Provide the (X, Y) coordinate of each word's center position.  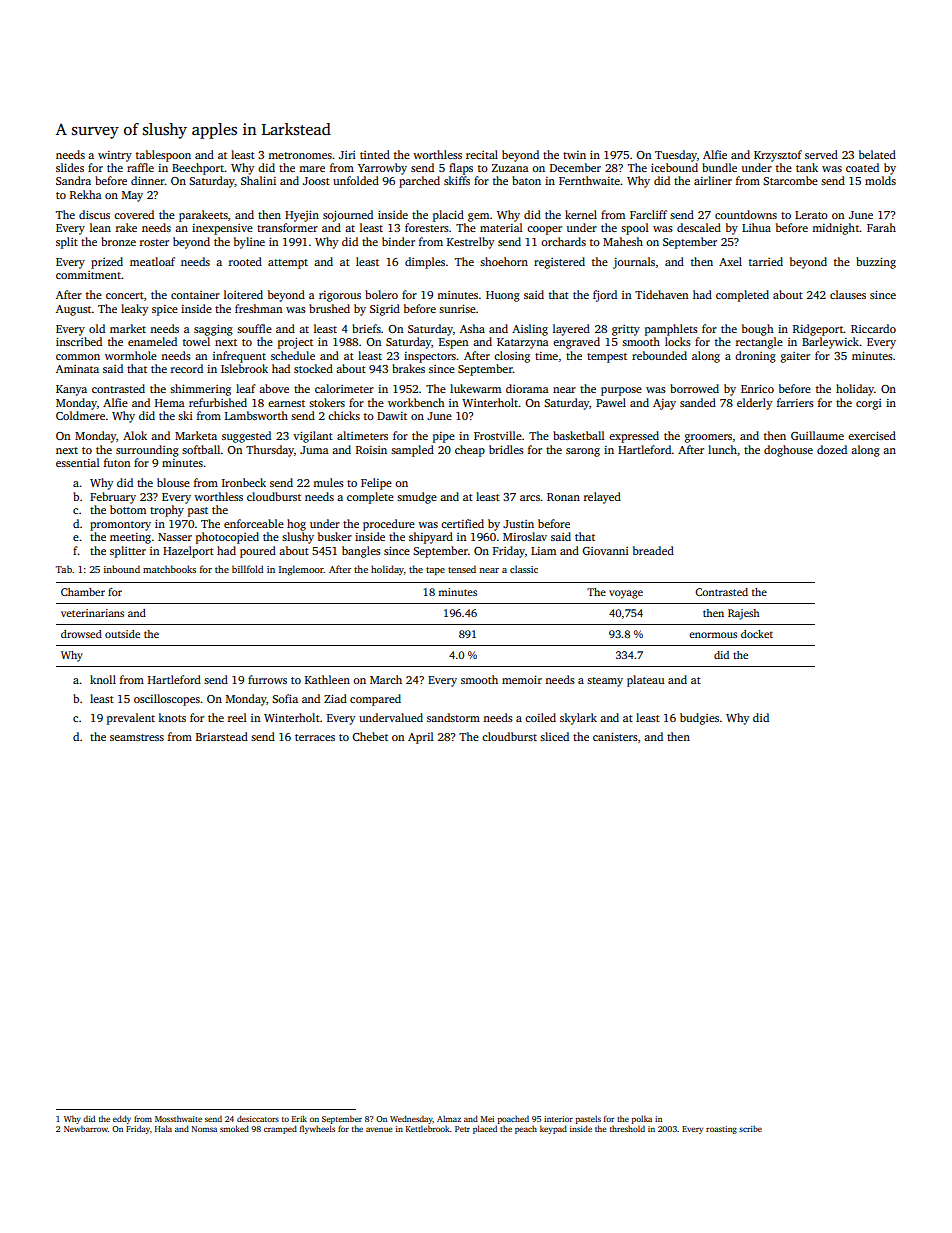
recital (482, 154)
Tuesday (676, 156)
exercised (872, 435)
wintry (115, 156)
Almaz (449, 1118)
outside (122, 634)
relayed (602, 498)
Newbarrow (86, 1128)
